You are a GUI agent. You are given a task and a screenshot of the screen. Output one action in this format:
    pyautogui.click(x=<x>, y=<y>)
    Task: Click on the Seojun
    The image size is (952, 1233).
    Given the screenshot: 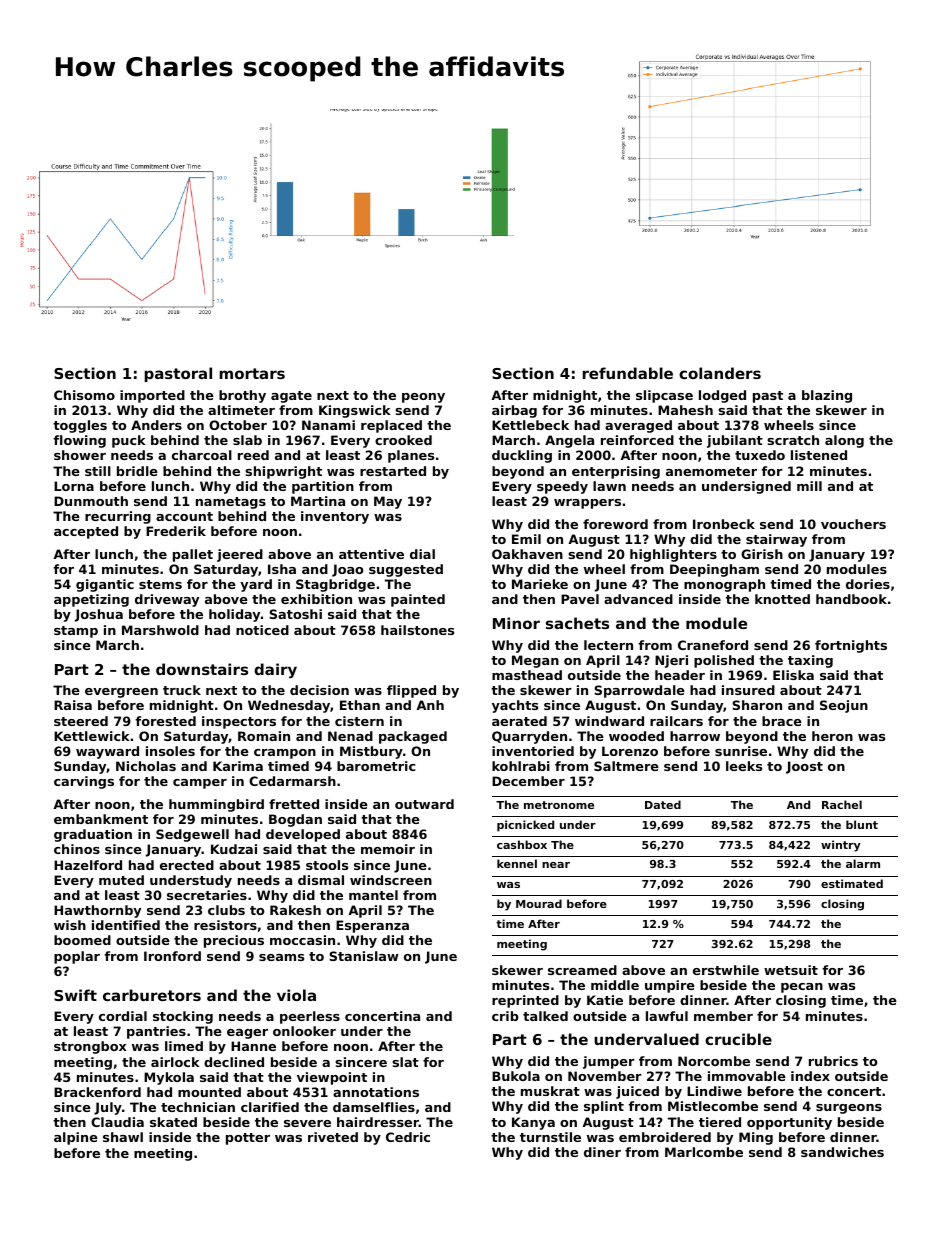 What is the action you would take?
    pyautogui.click(x=844, y=706)
